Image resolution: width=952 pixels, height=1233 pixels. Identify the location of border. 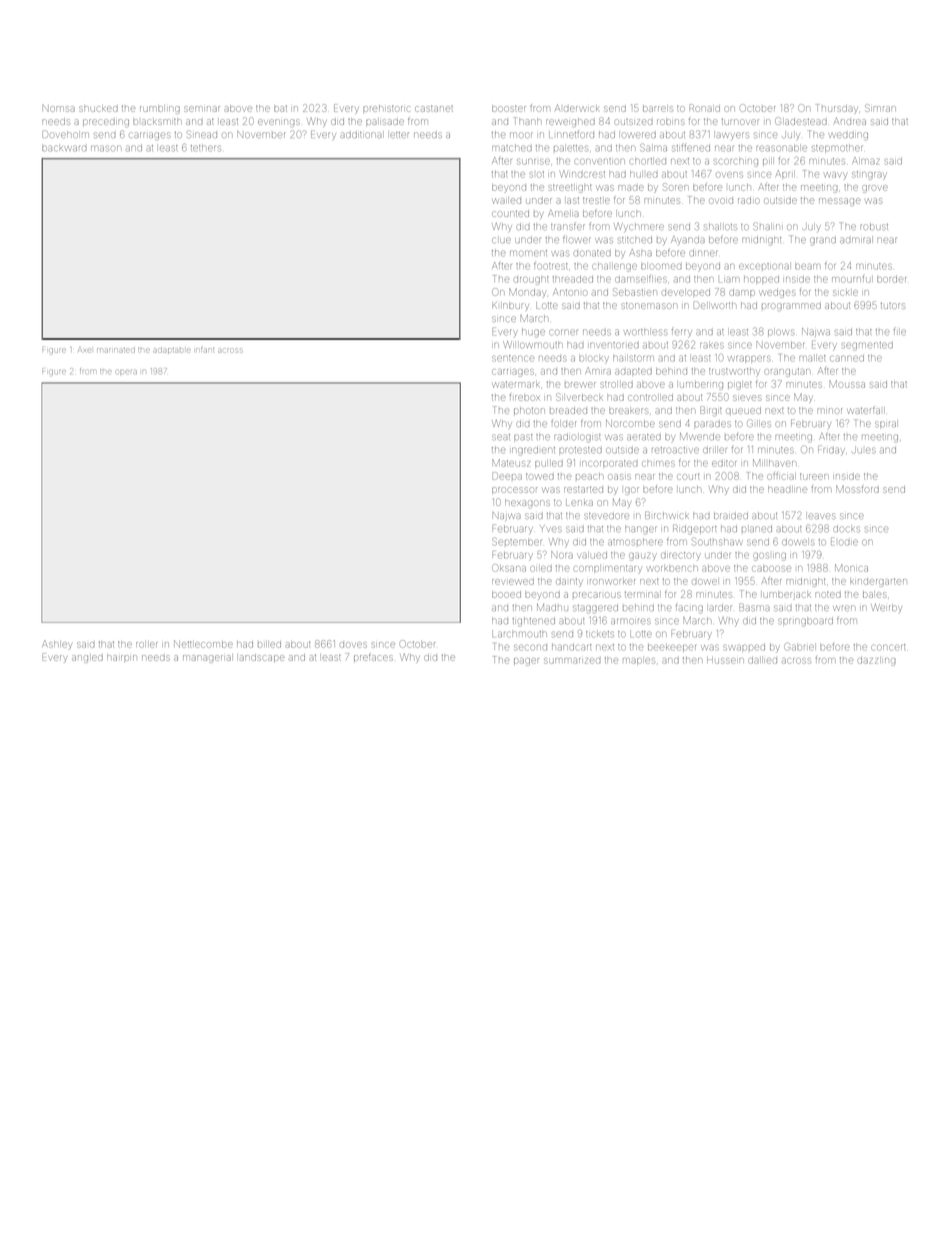
(891, 279).
